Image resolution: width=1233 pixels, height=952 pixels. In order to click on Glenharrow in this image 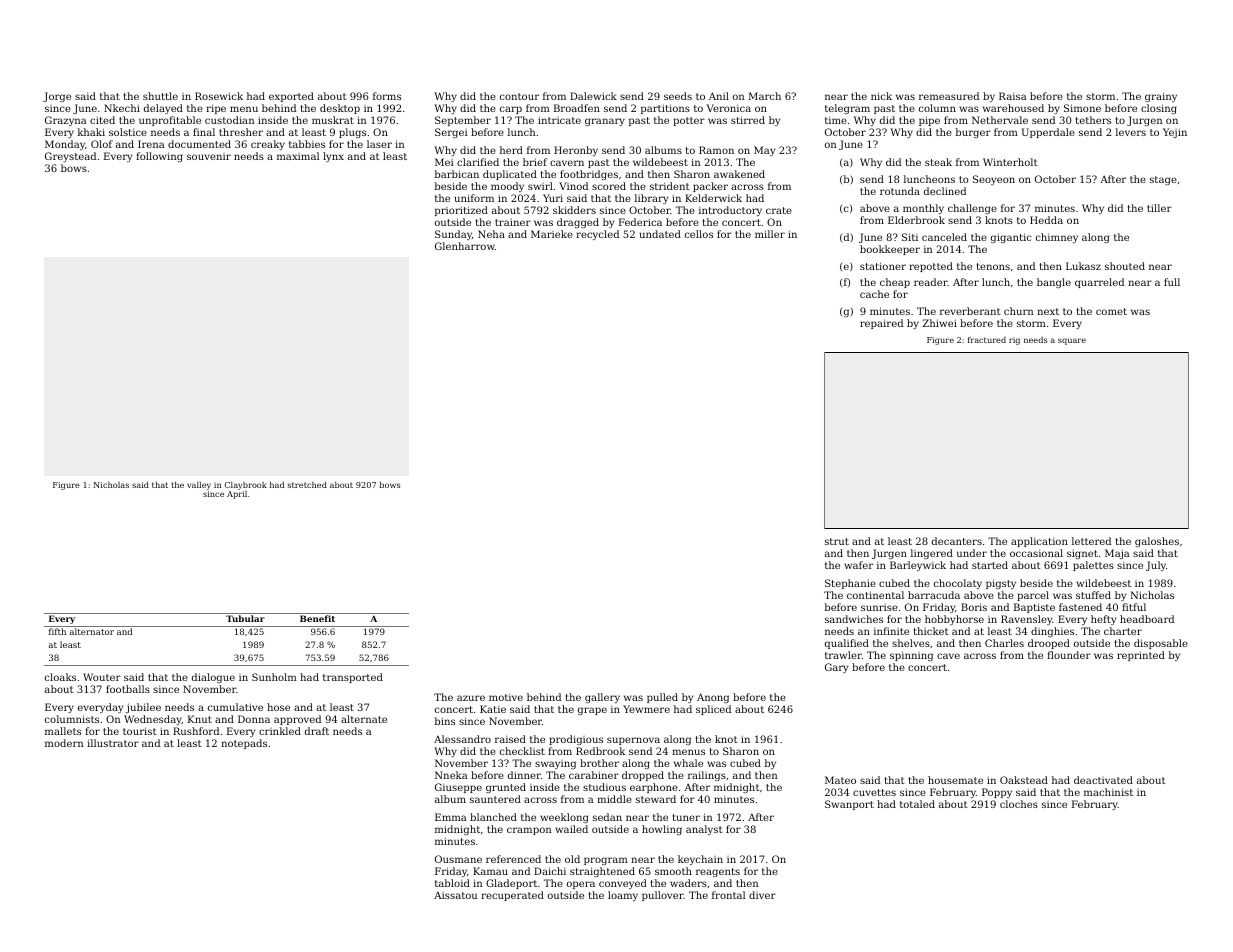, I will do `click(465, 246)`.
